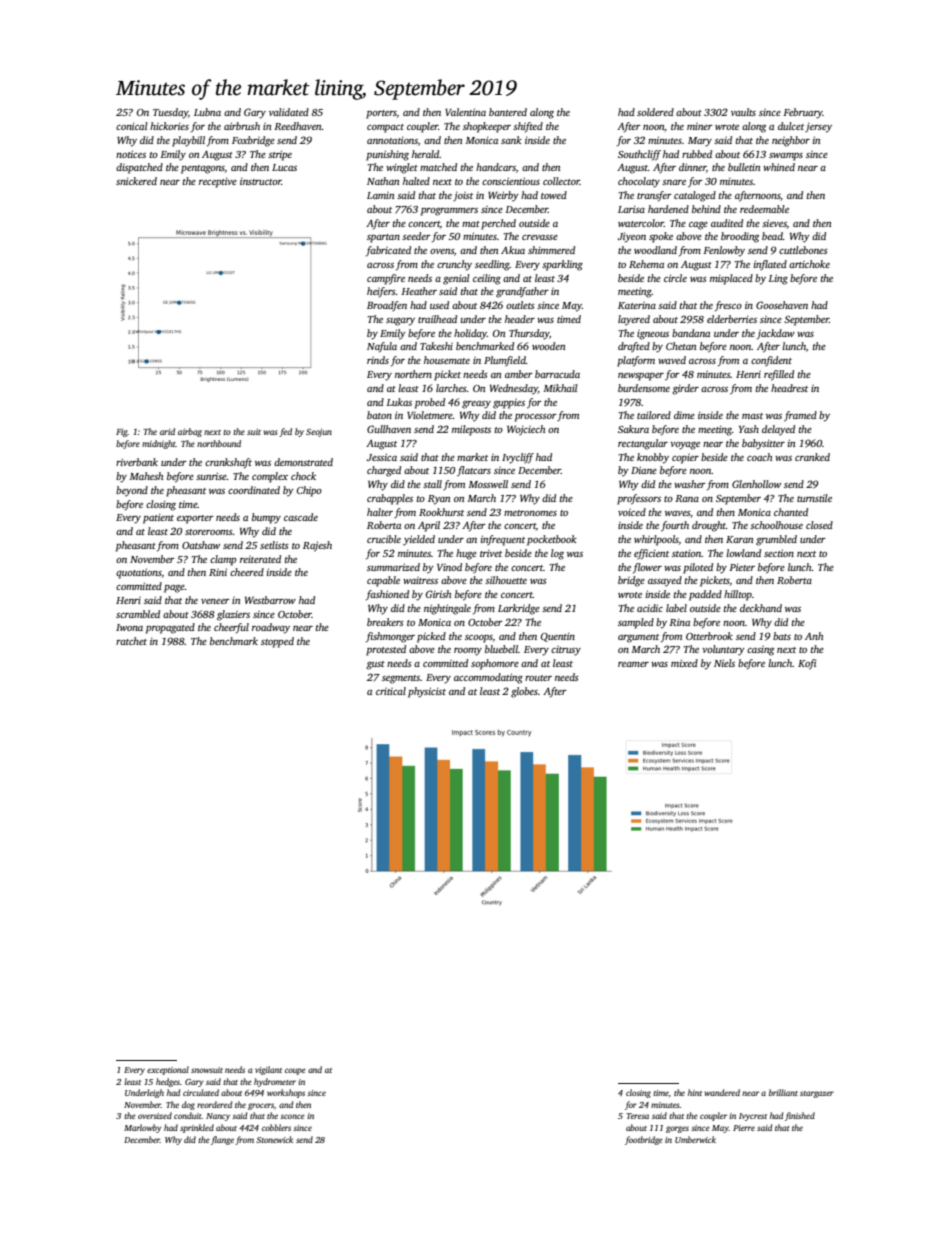 Image resolution: width=952 pixels, height=1233 pixels. What do you see at coordinates (207, 112) in the page?
I see `Lubna` at bounding box center [207, 112].
